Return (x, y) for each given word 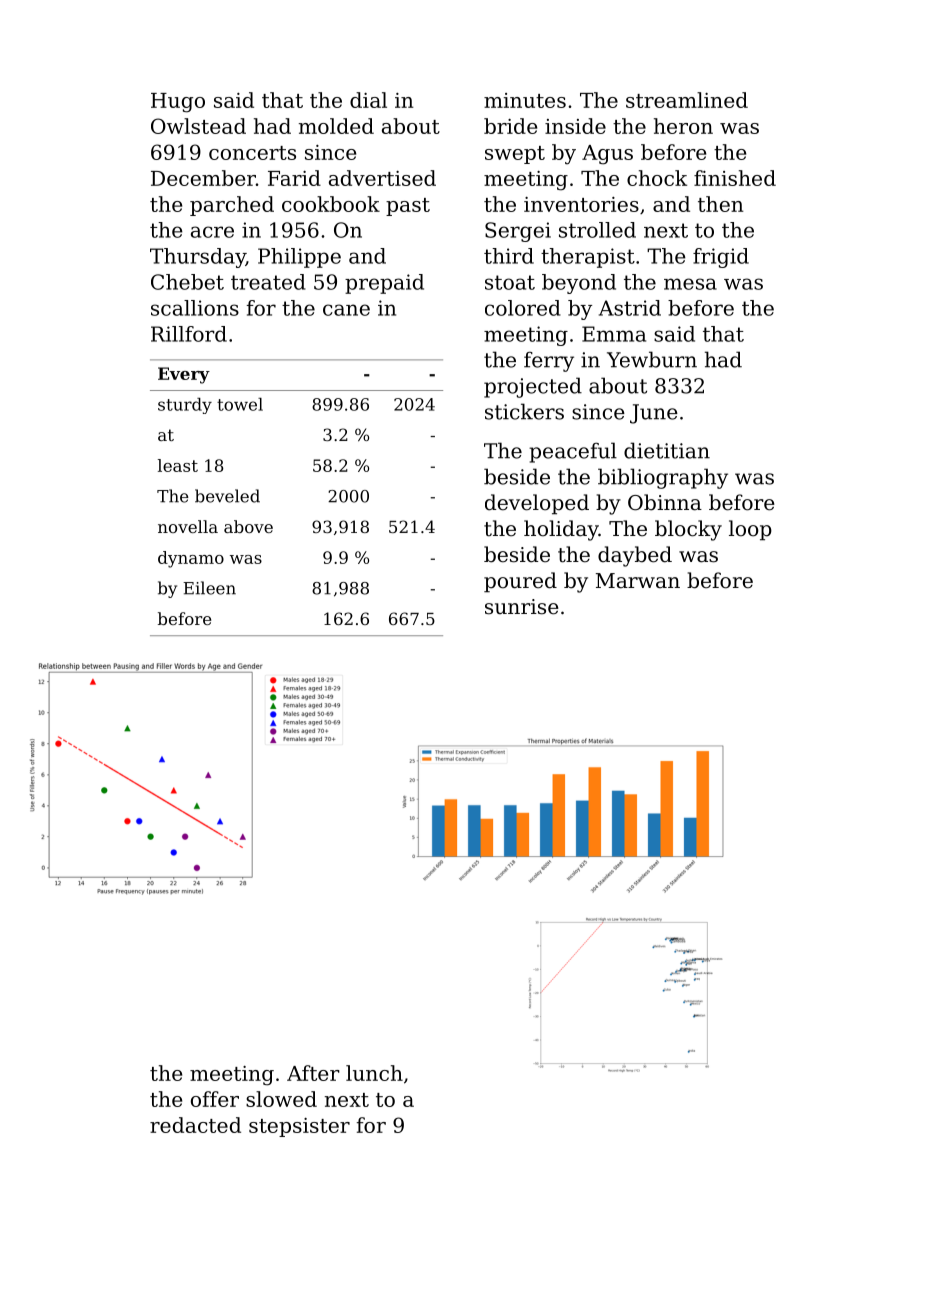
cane (346, 310)
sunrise (522, 607)
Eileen (209, 588)
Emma (614, 334)
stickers (524, 411)
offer (215, 1099)
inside (575, 126)
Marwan (638, 581)
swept (515, 155)
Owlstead (198, 126)
